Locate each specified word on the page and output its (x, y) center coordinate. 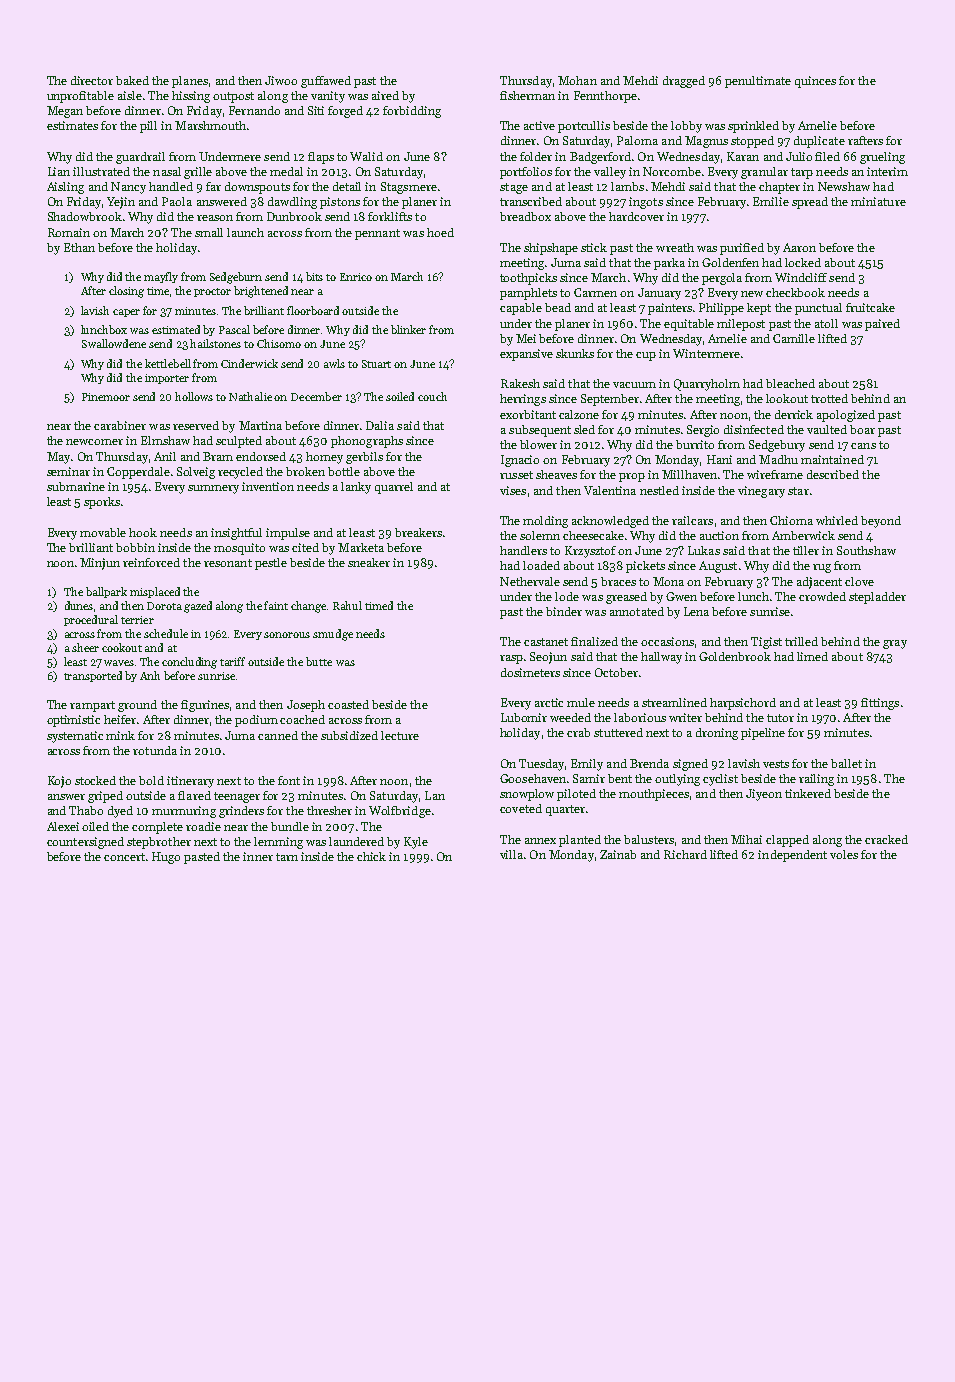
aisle (130, 95)
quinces (815, 82)
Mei (526, 338)
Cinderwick (249, 363)
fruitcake (870, 307)
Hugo (166, 858)
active (539, 125)
